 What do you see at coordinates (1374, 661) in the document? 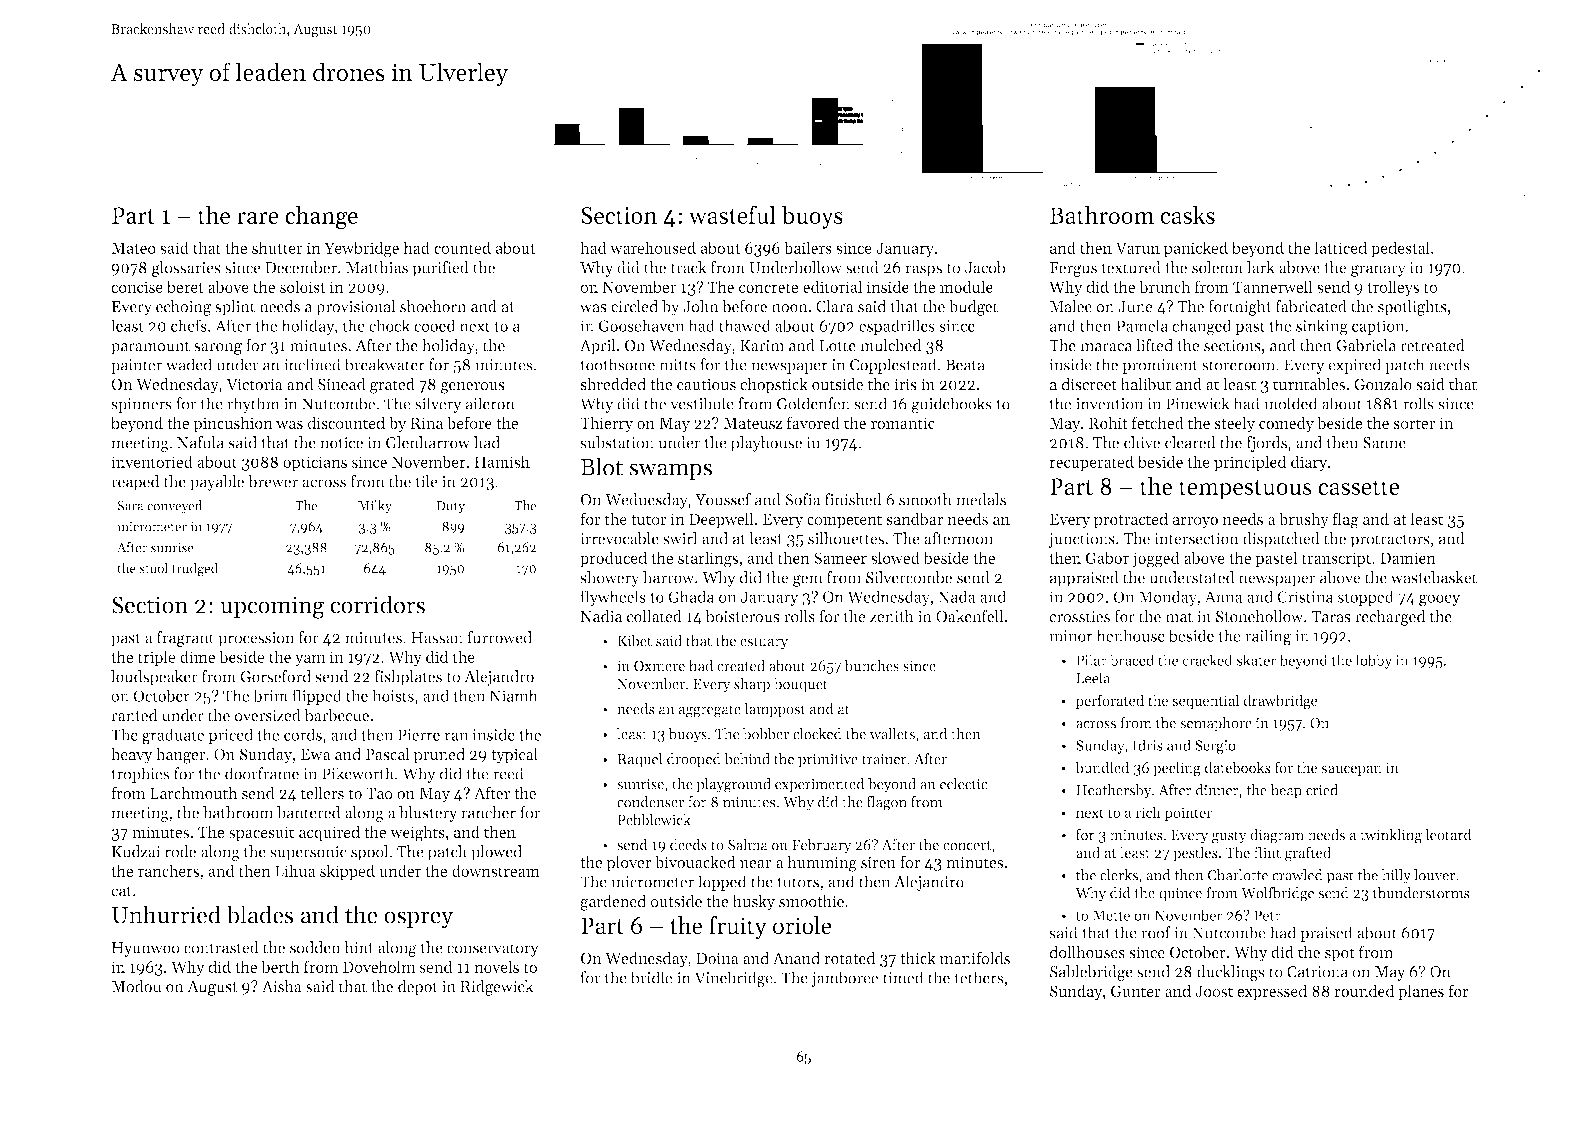
I see `lobby` at bounding box center [1374, 661].
